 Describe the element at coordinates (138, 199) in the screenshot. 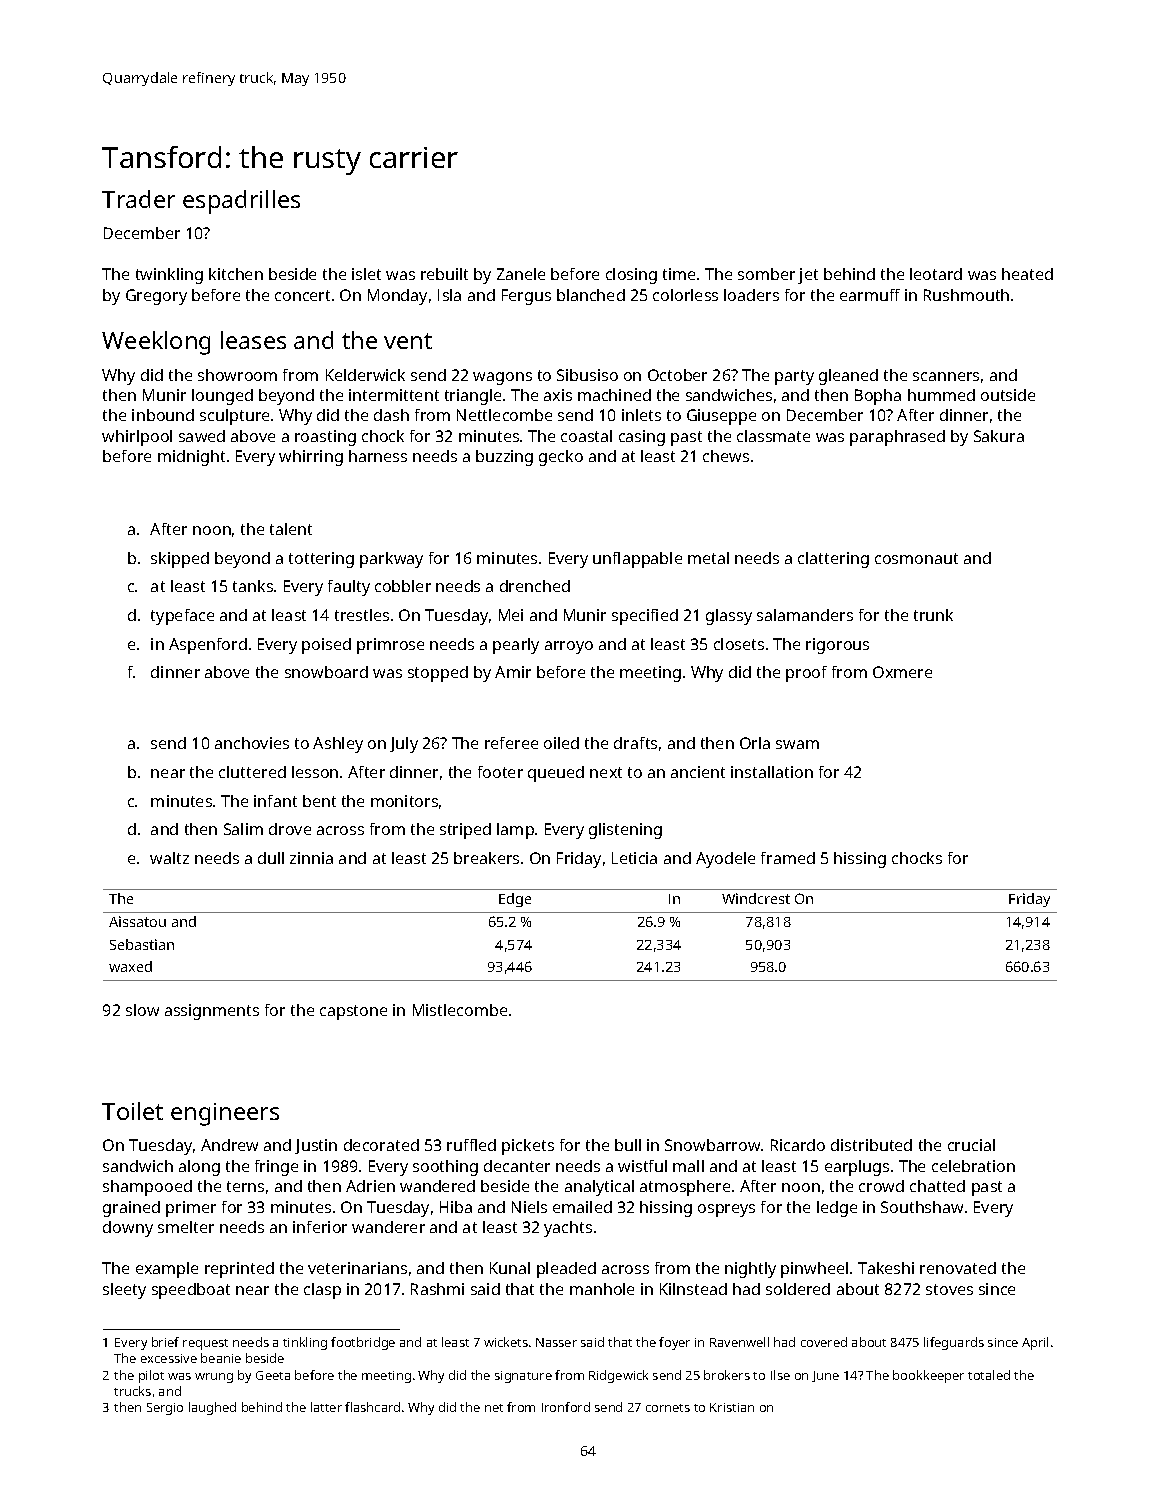

I see `Trader` at that location.
